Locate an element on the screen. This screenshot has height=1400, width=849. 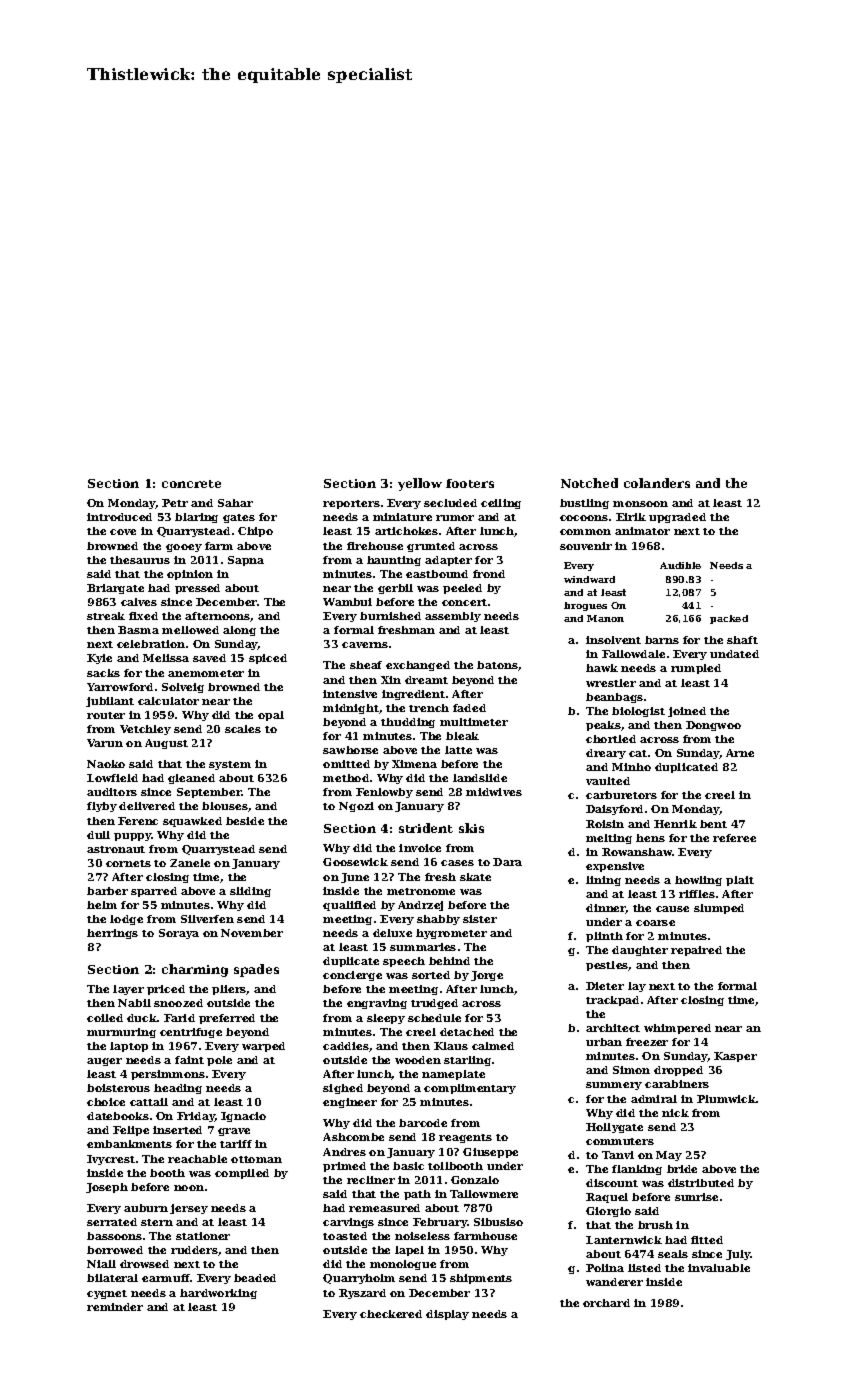
calculator is located at coordinates (168, 701).
